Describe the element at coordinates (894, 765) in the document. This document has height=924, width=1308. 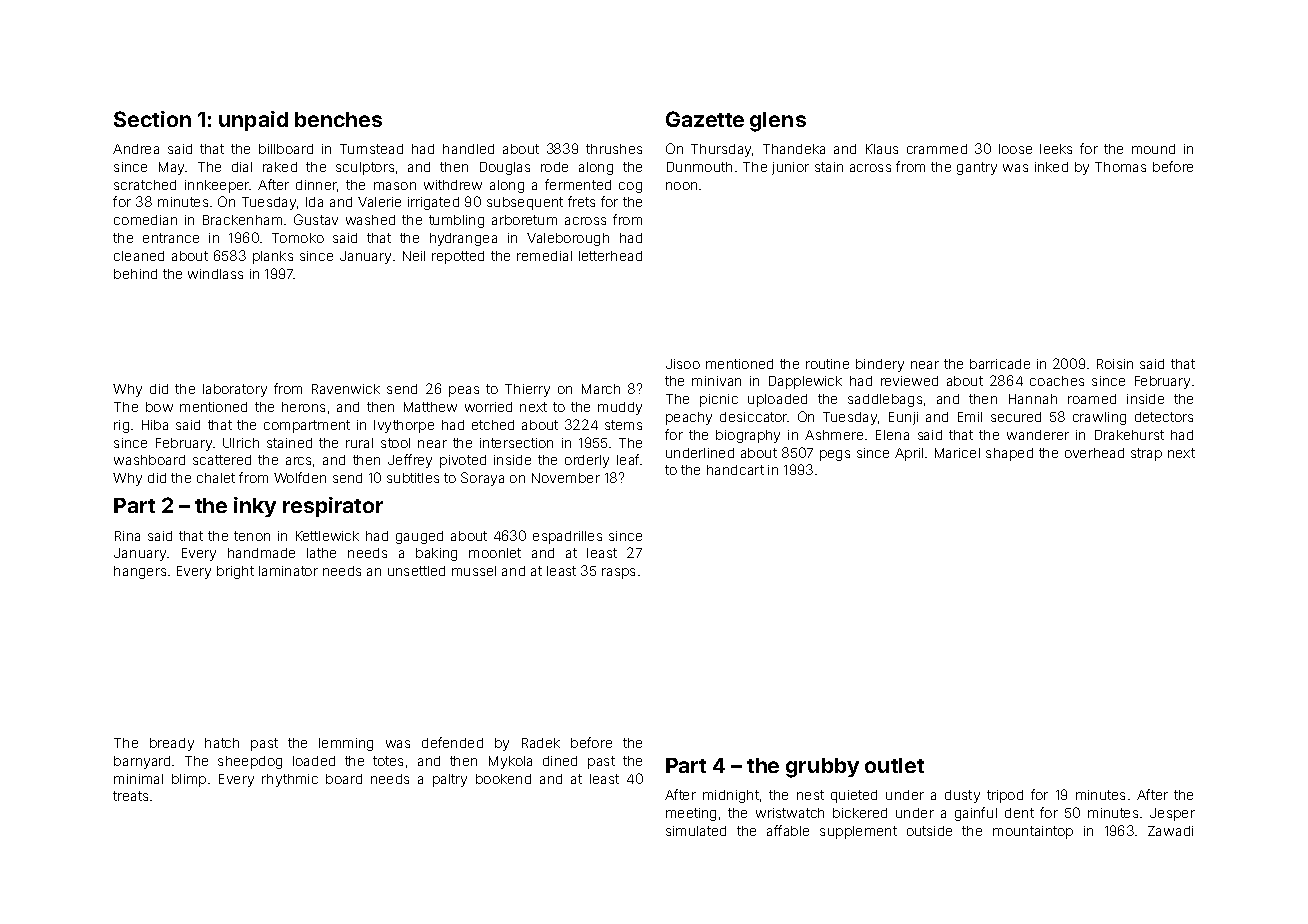
I see `outlet` at that location.
